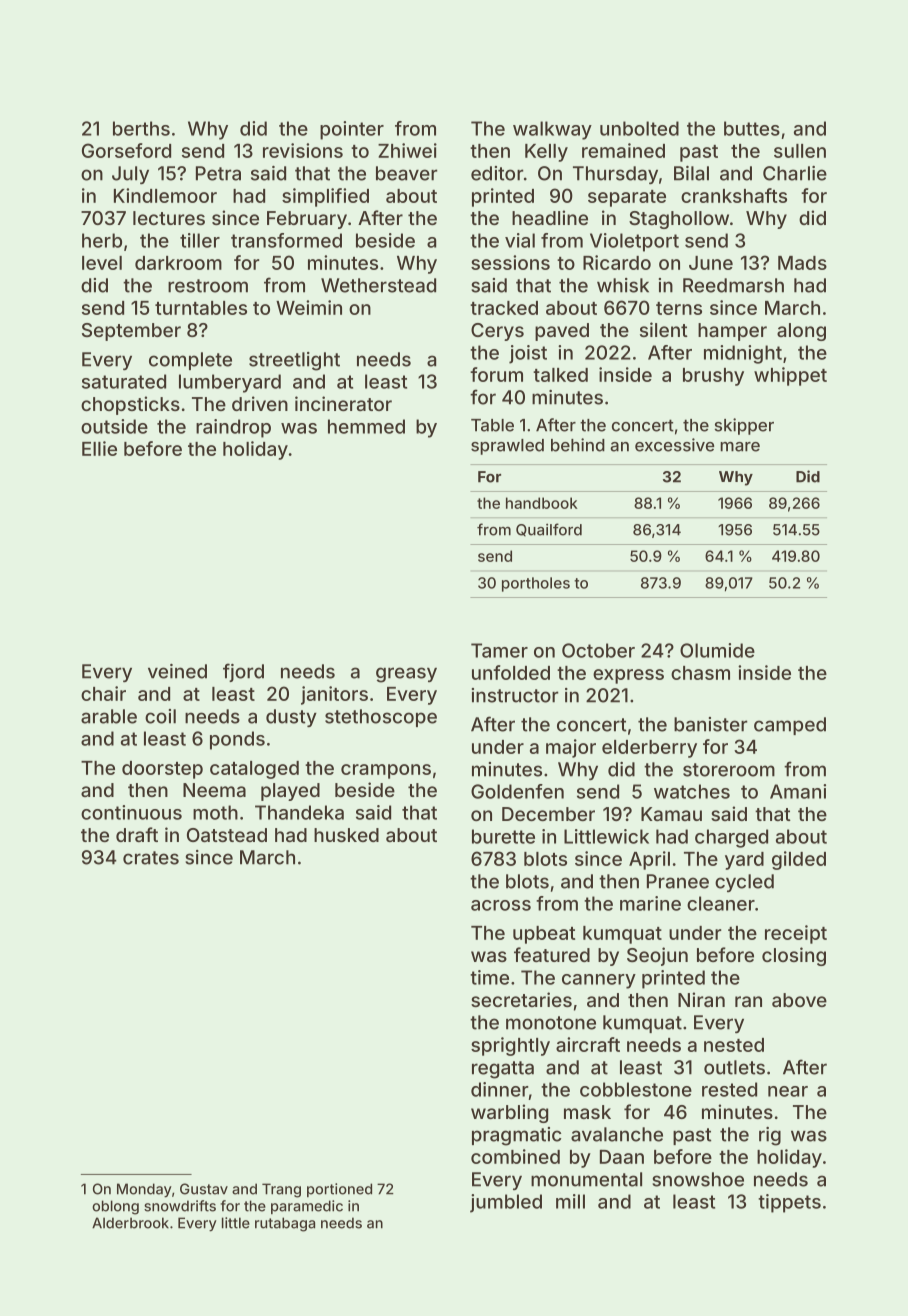  Describe the element at coordinates (740, 447) in the document. I see `mare` at that location.
